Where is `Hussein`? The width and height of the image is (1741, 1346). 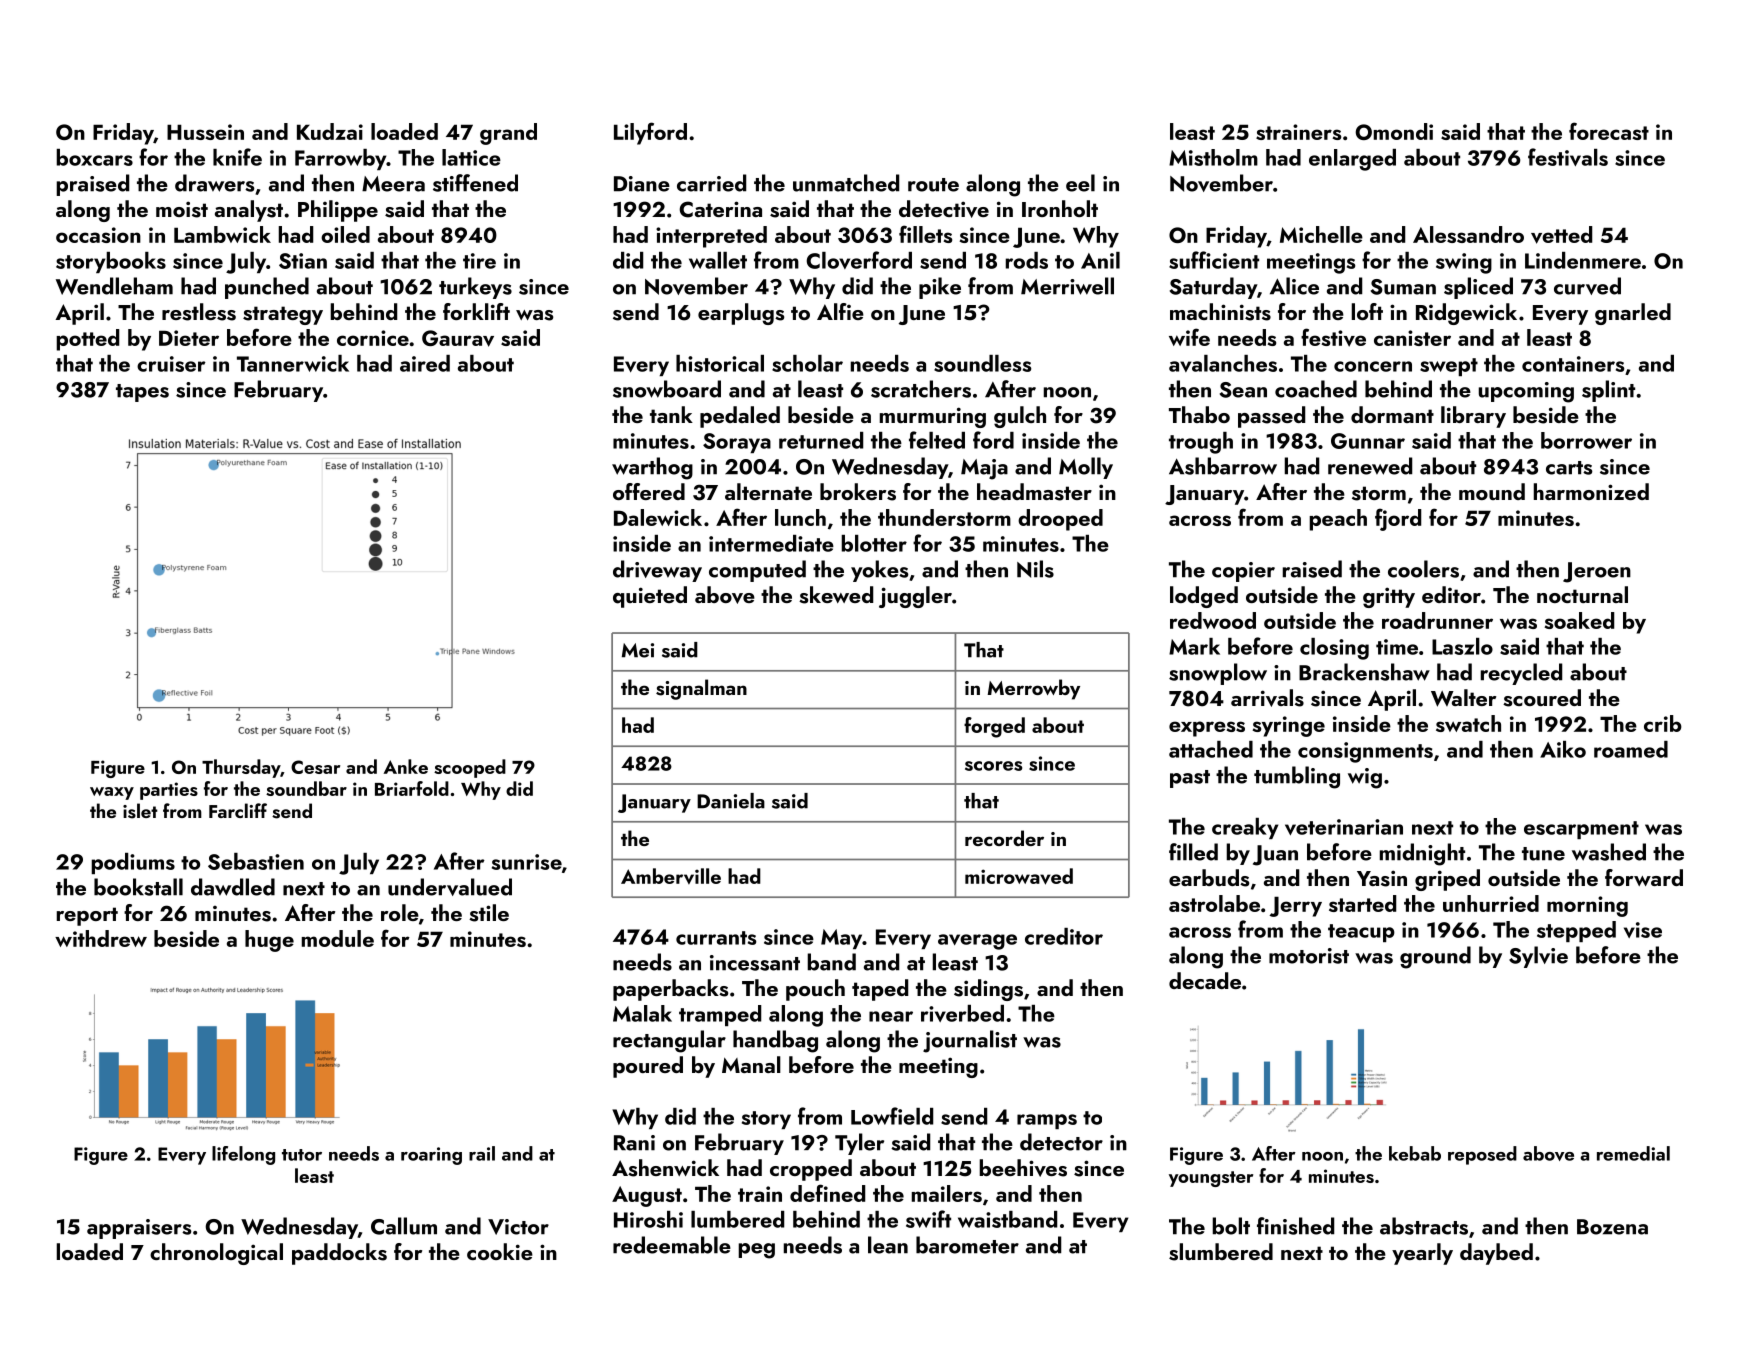
Hussein is located at coordinates (205, 132).
